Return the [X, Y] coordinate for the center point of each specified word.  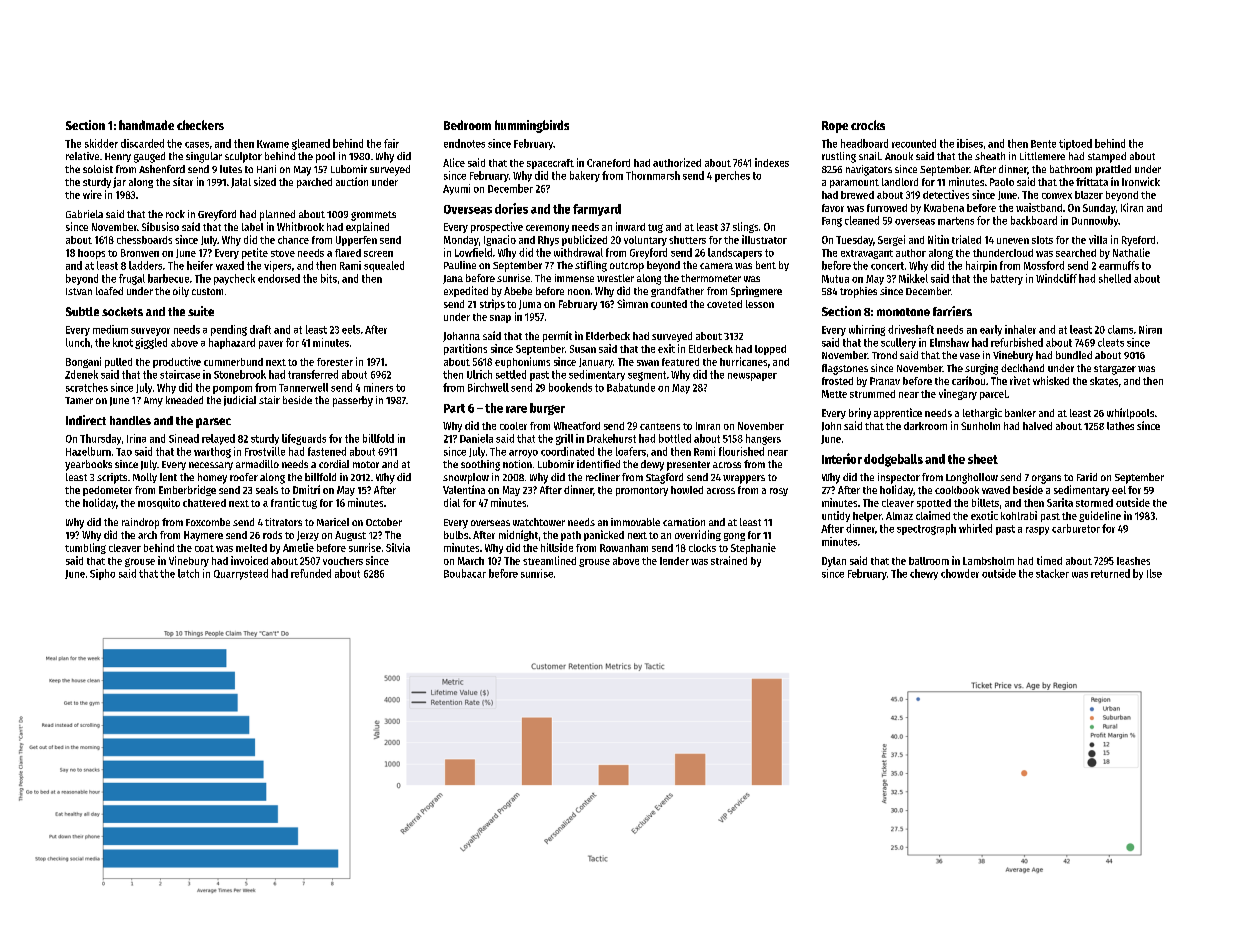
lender [674, 561]
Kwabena [944, 208]
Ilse [1154, 573]
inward [630, 226]
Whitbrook [300, 226]
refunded [311, 573]
